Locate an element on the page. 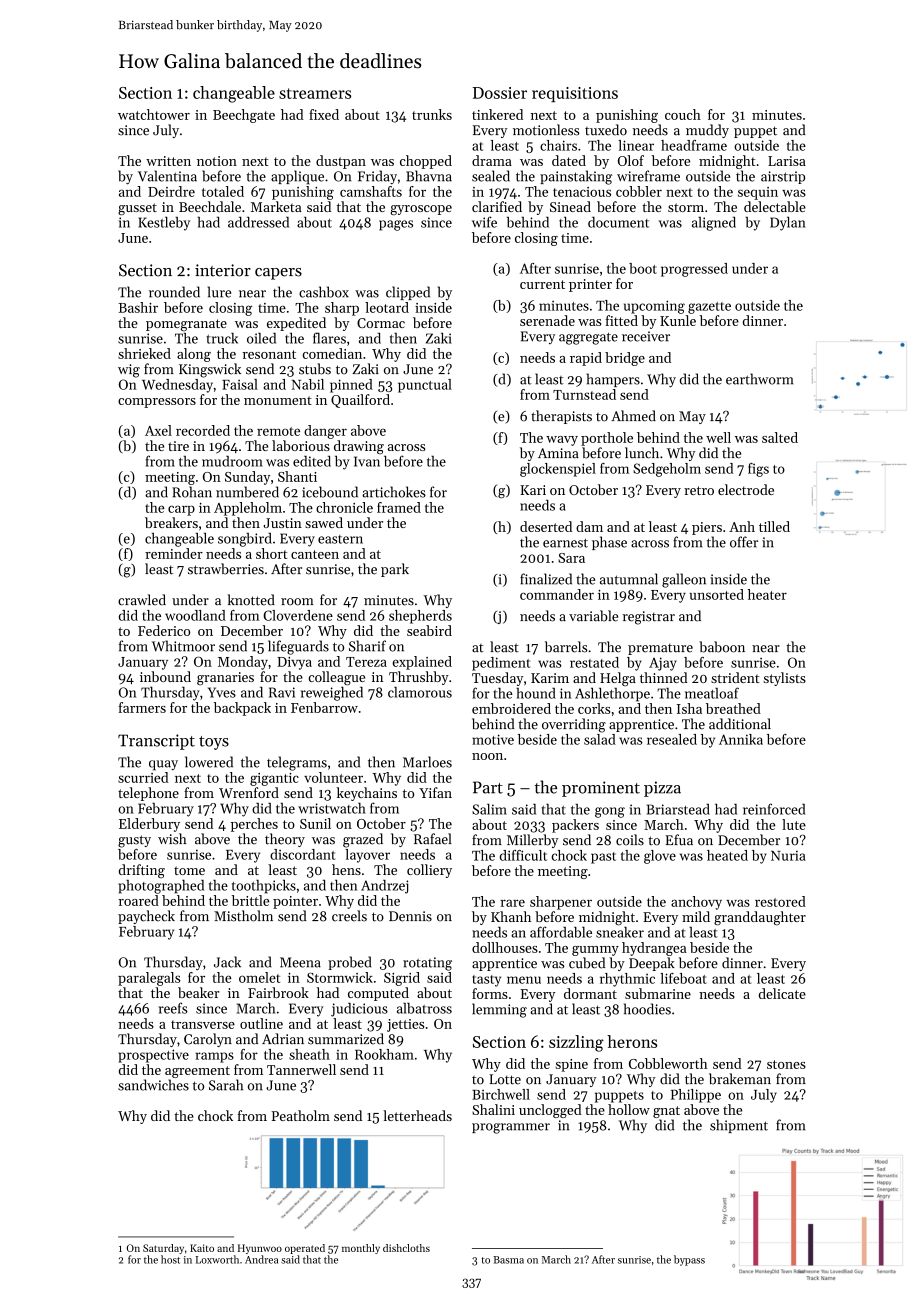 This image has height=1308, width=924. dishcloths is located at coordinates (406, 1248).
